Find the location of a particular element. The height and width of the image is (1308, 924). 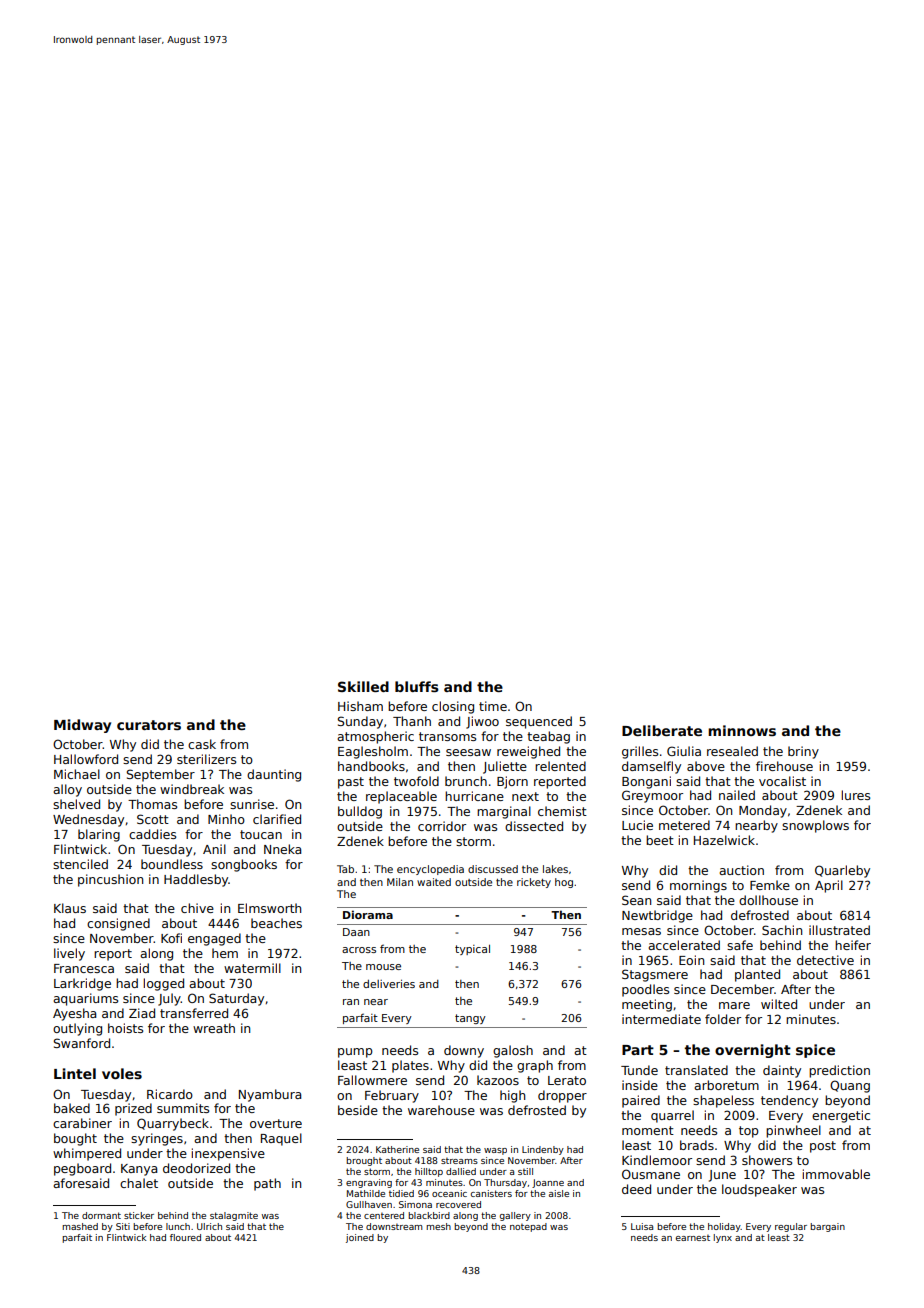

bulldog is located at coordinates (360, 812).
